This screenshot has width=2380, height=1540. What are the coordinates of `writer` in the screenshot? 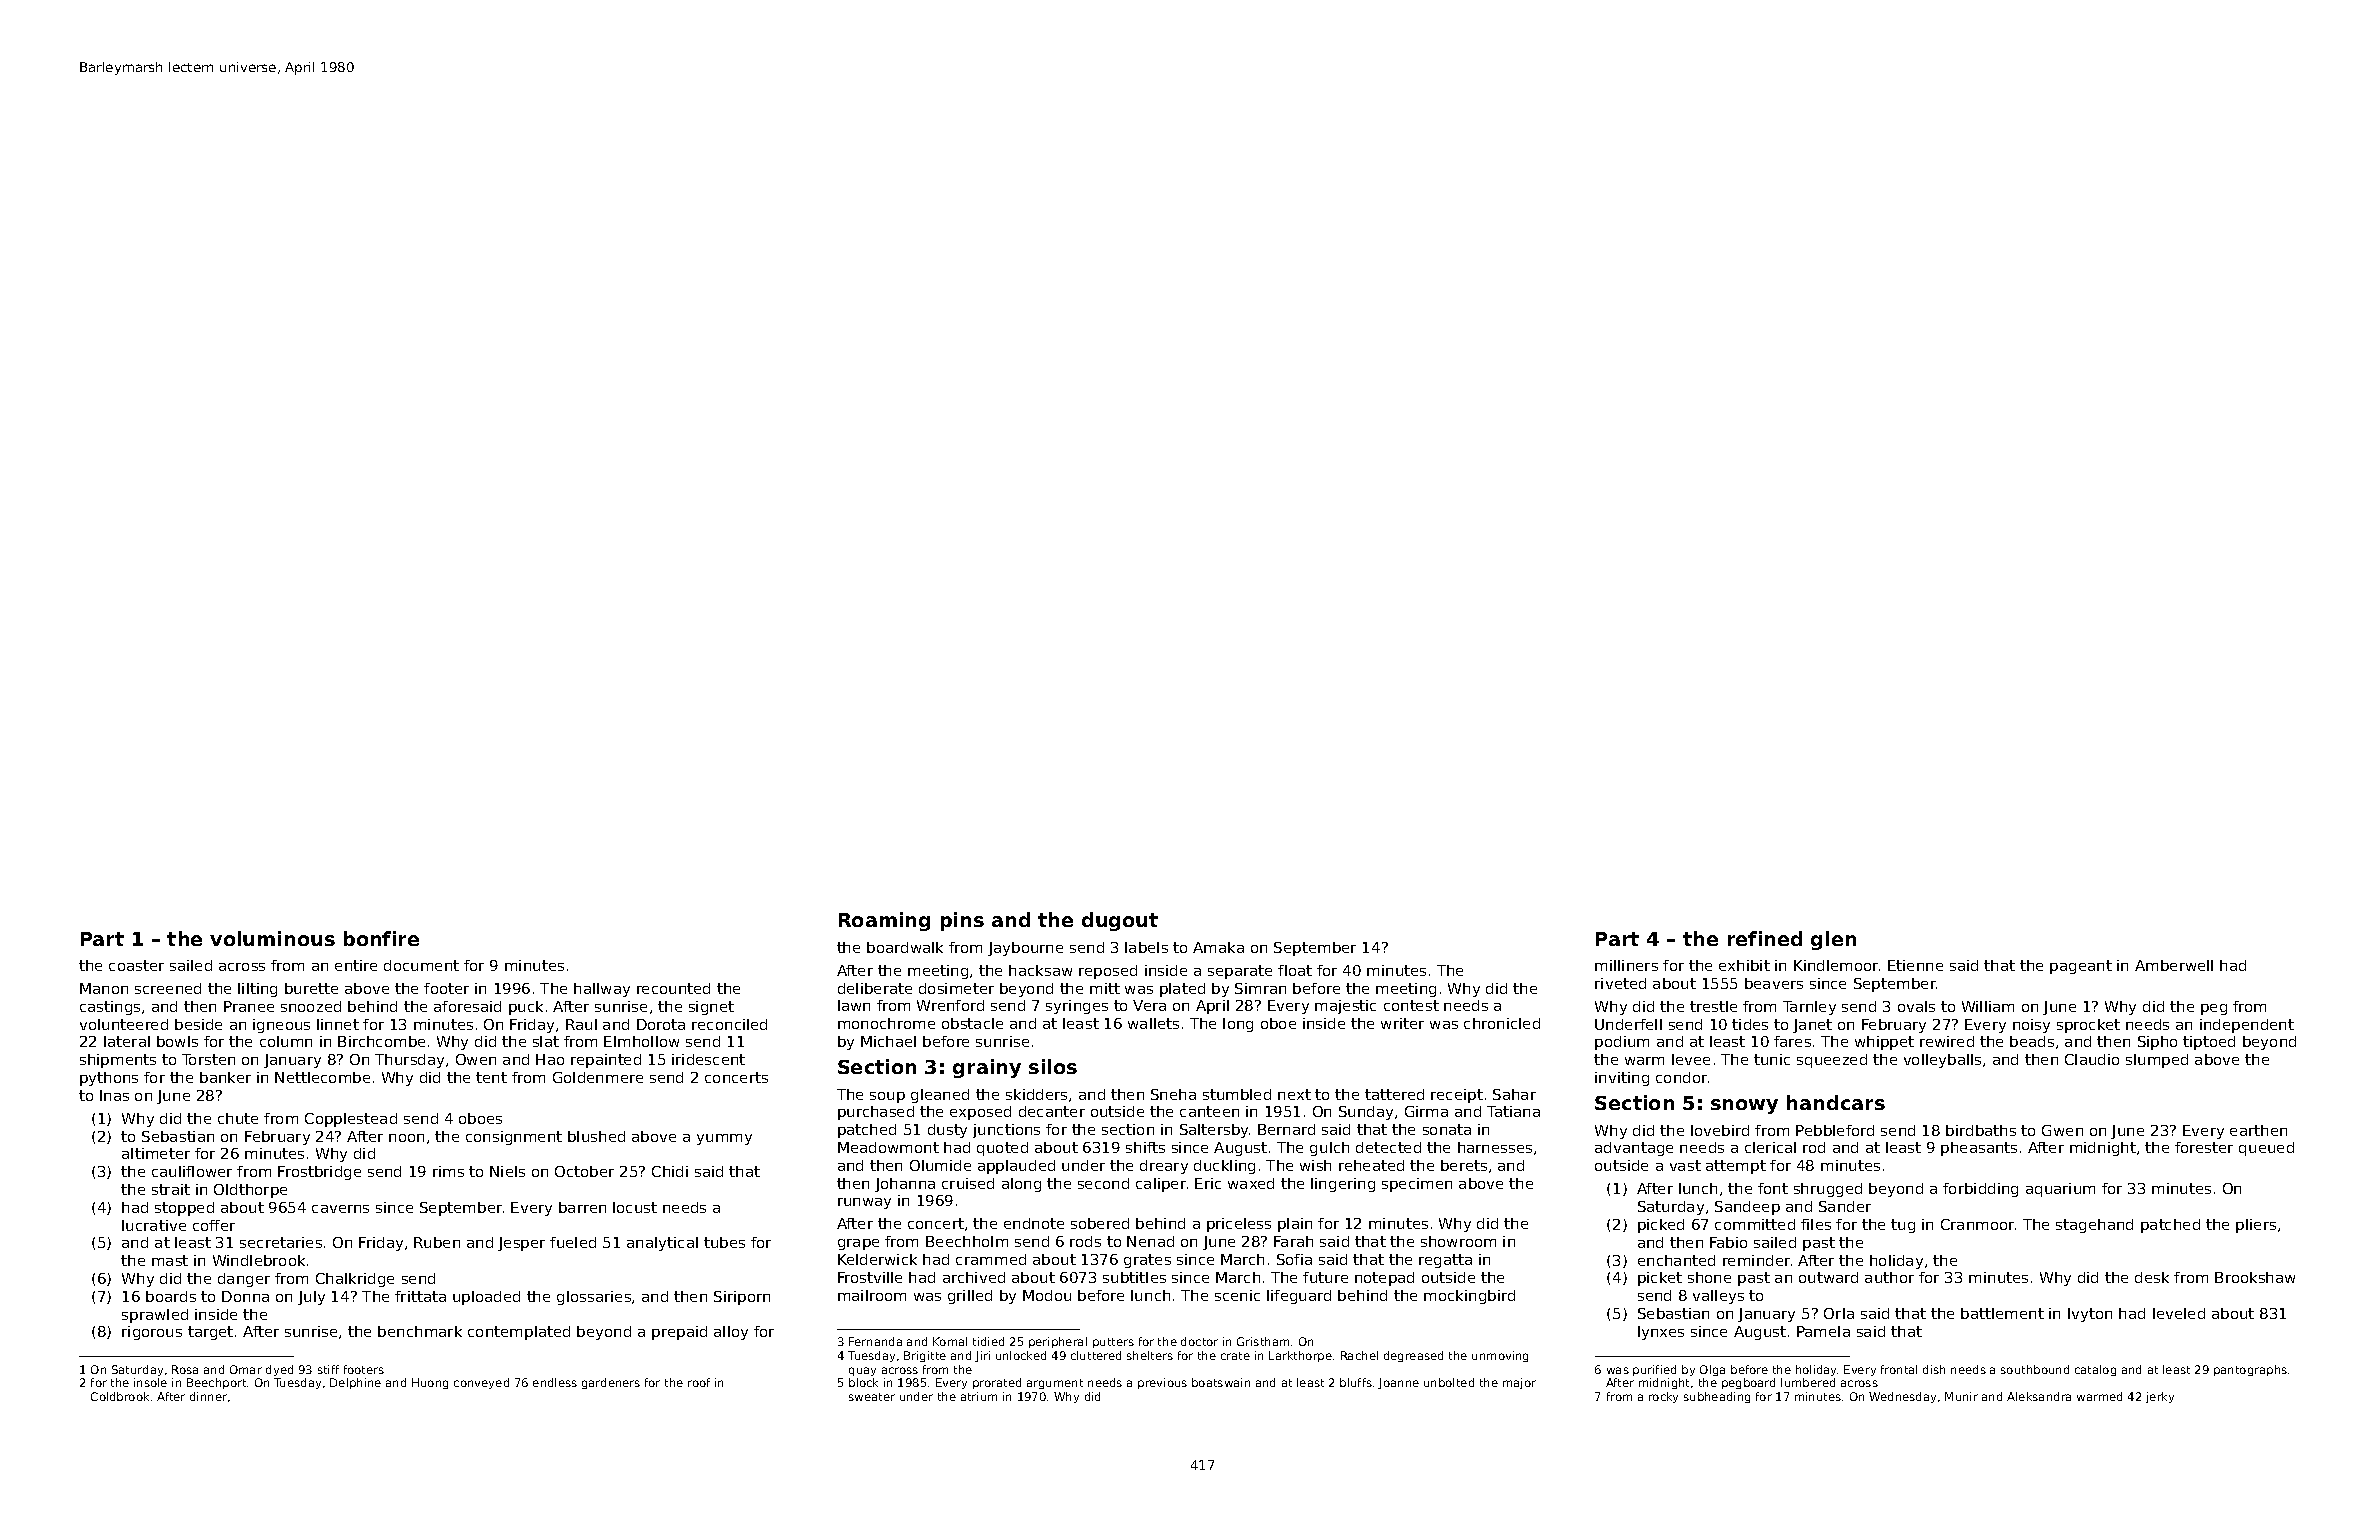 It's located at (1402, 1023).
